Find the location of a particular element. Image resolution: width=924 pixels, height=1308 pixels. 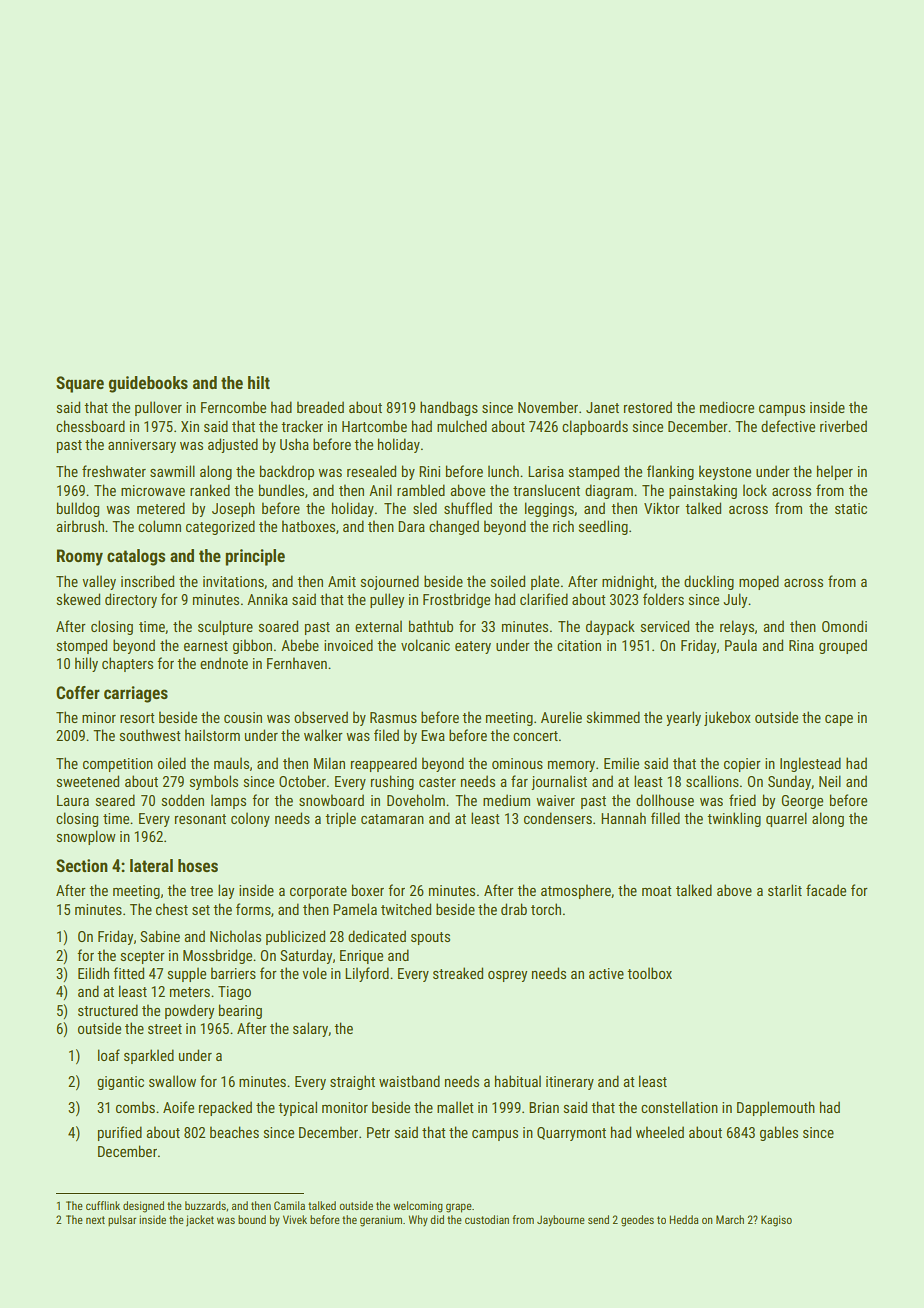

Doveholm is located at coordinates (416, 800).
